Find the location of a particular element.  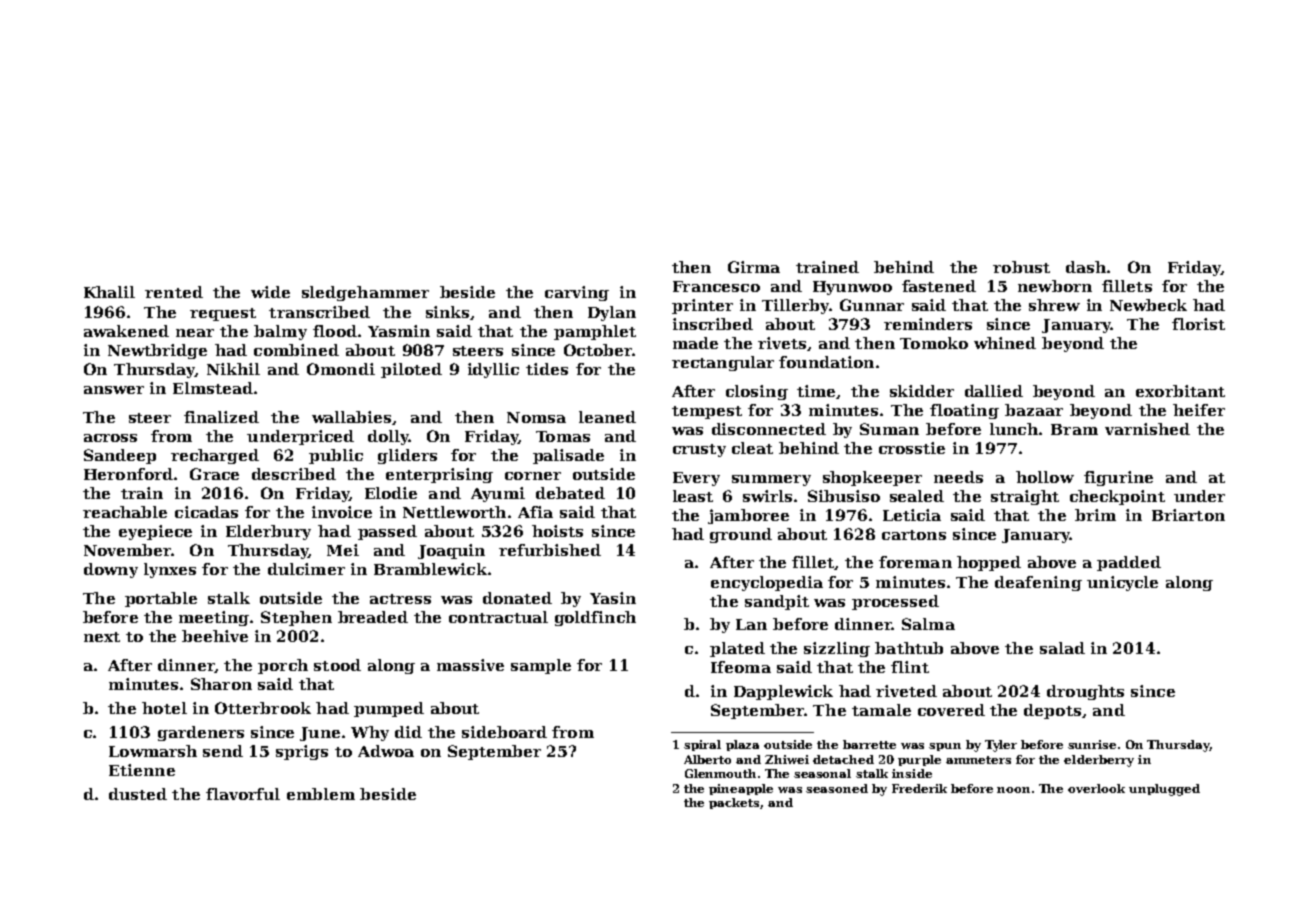

Girma is located at coordinates (754, 267).
